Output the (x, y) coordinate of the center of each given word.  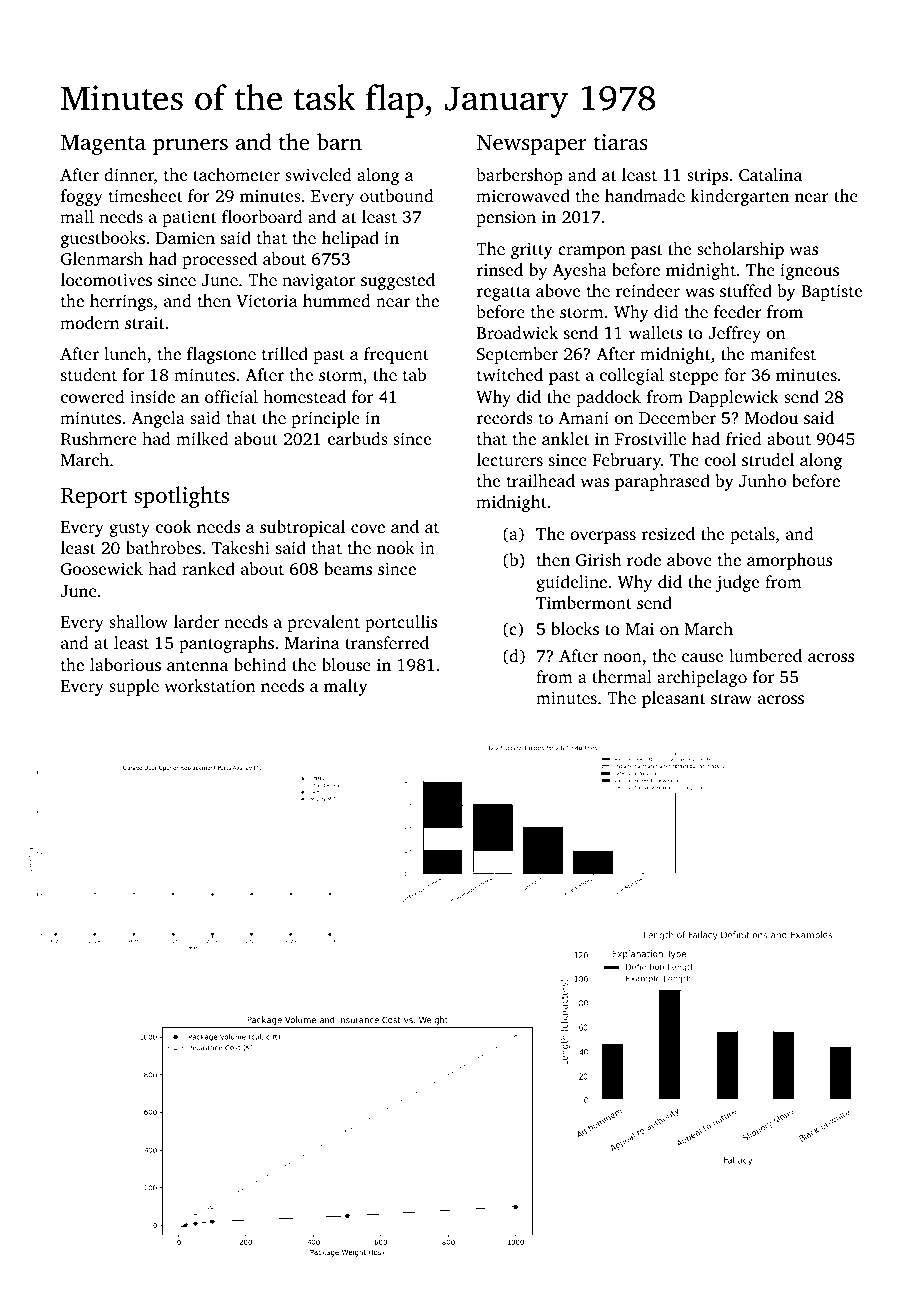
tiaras (621, 142)
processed (219, 260)
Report (94, 498)
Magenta (103, 145)
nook (396, 547)
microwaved (523, 195)
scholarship (740, 250)
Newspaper (532, 145)
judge (737, 583)
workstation (210, 685)
